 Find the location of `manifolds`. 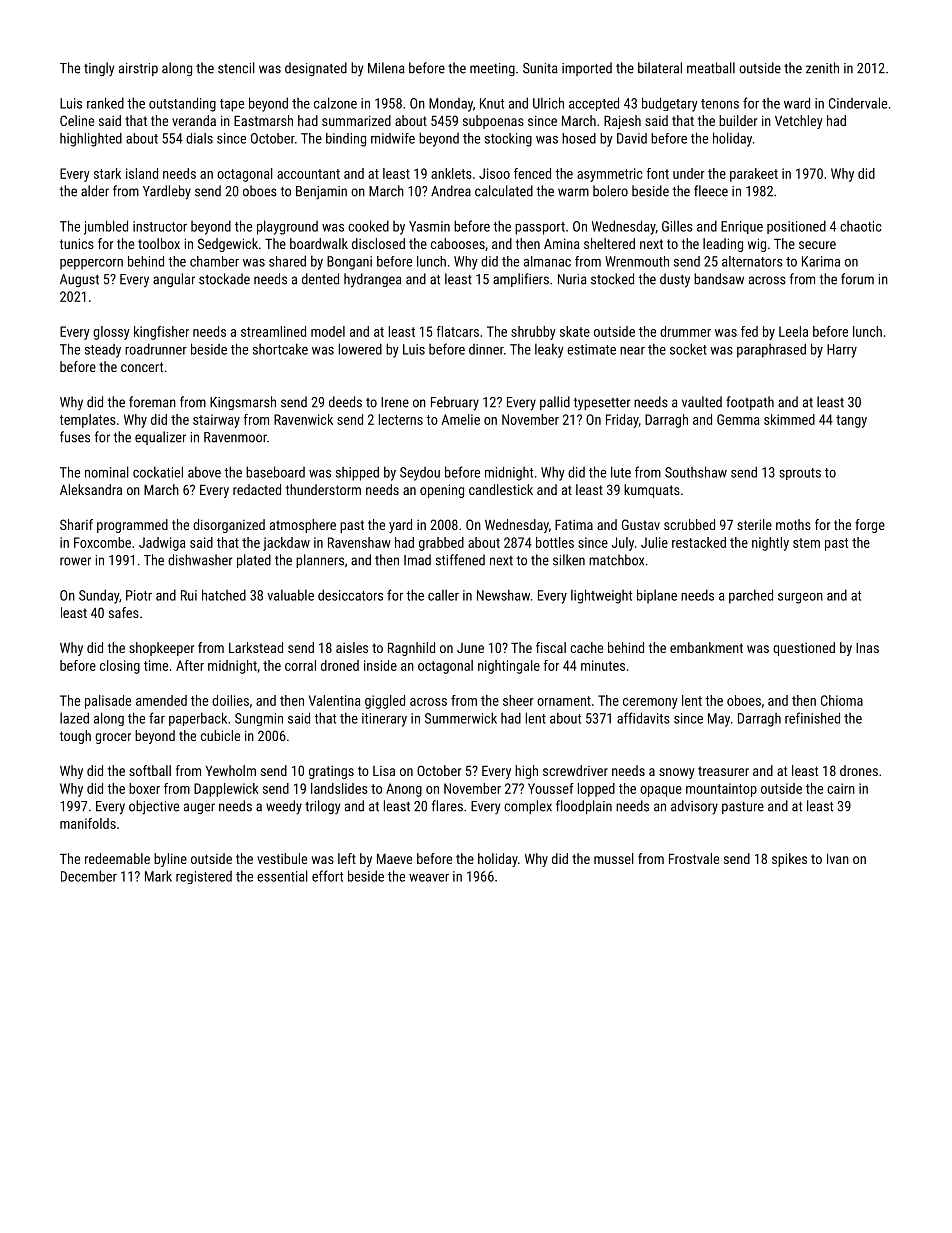

manifolds is located at coordinates (88, 823).
